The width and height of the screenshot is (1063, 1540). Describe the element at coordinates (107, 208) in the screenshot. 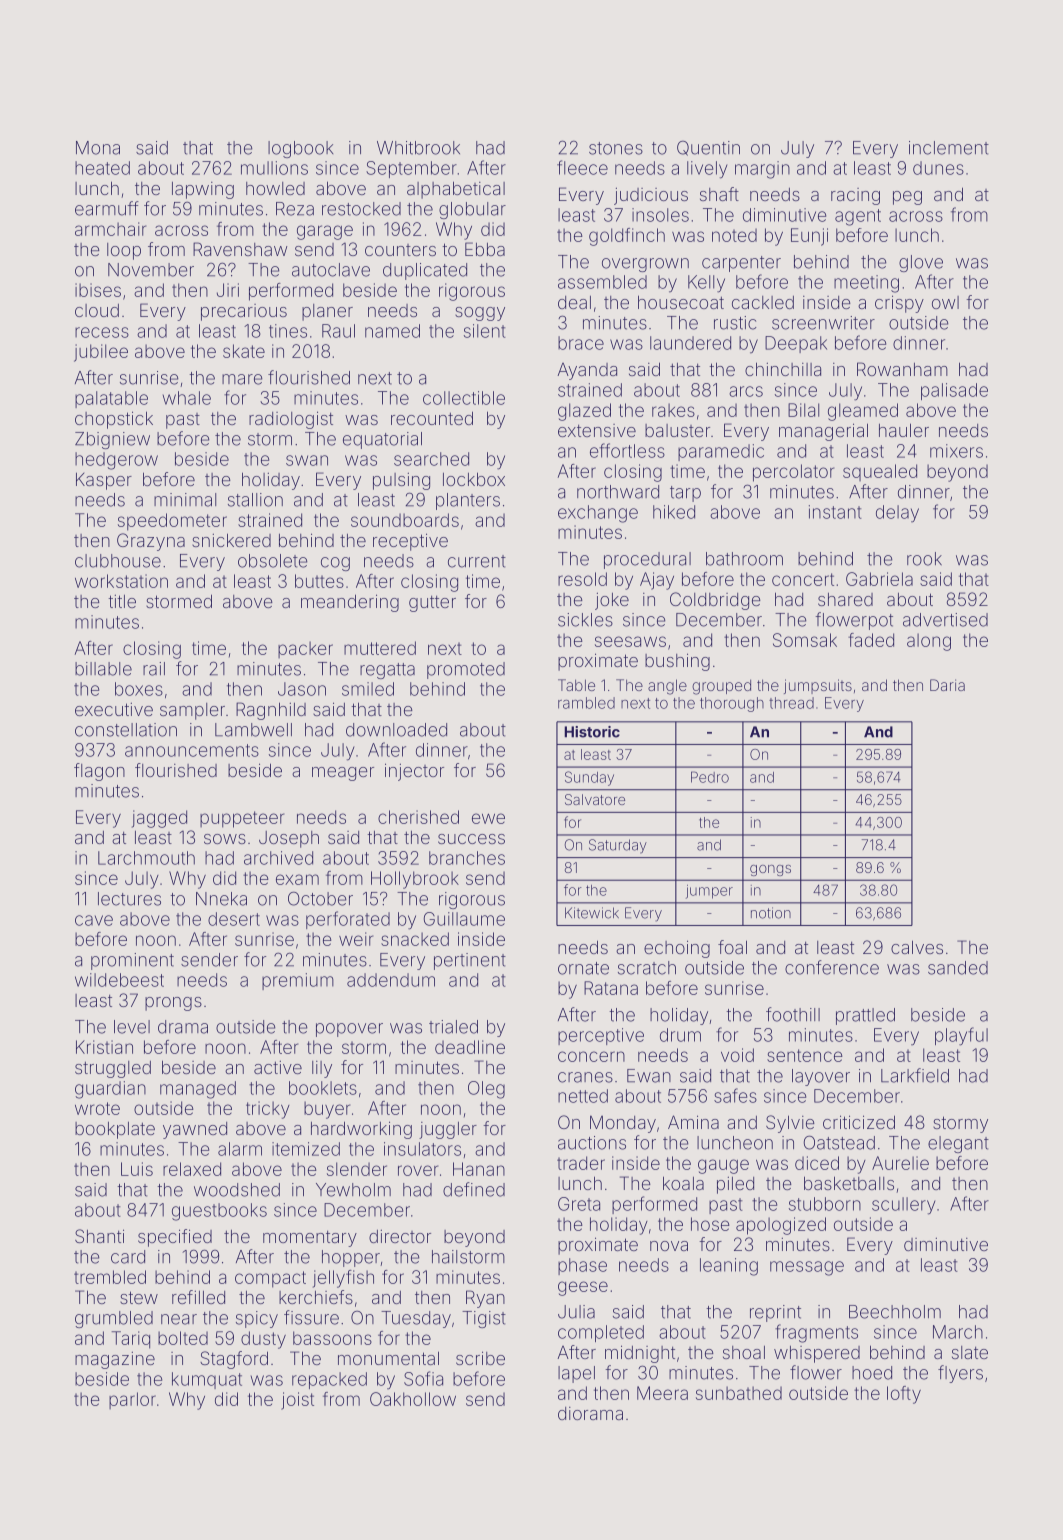

I see `earmuff` at that location.
